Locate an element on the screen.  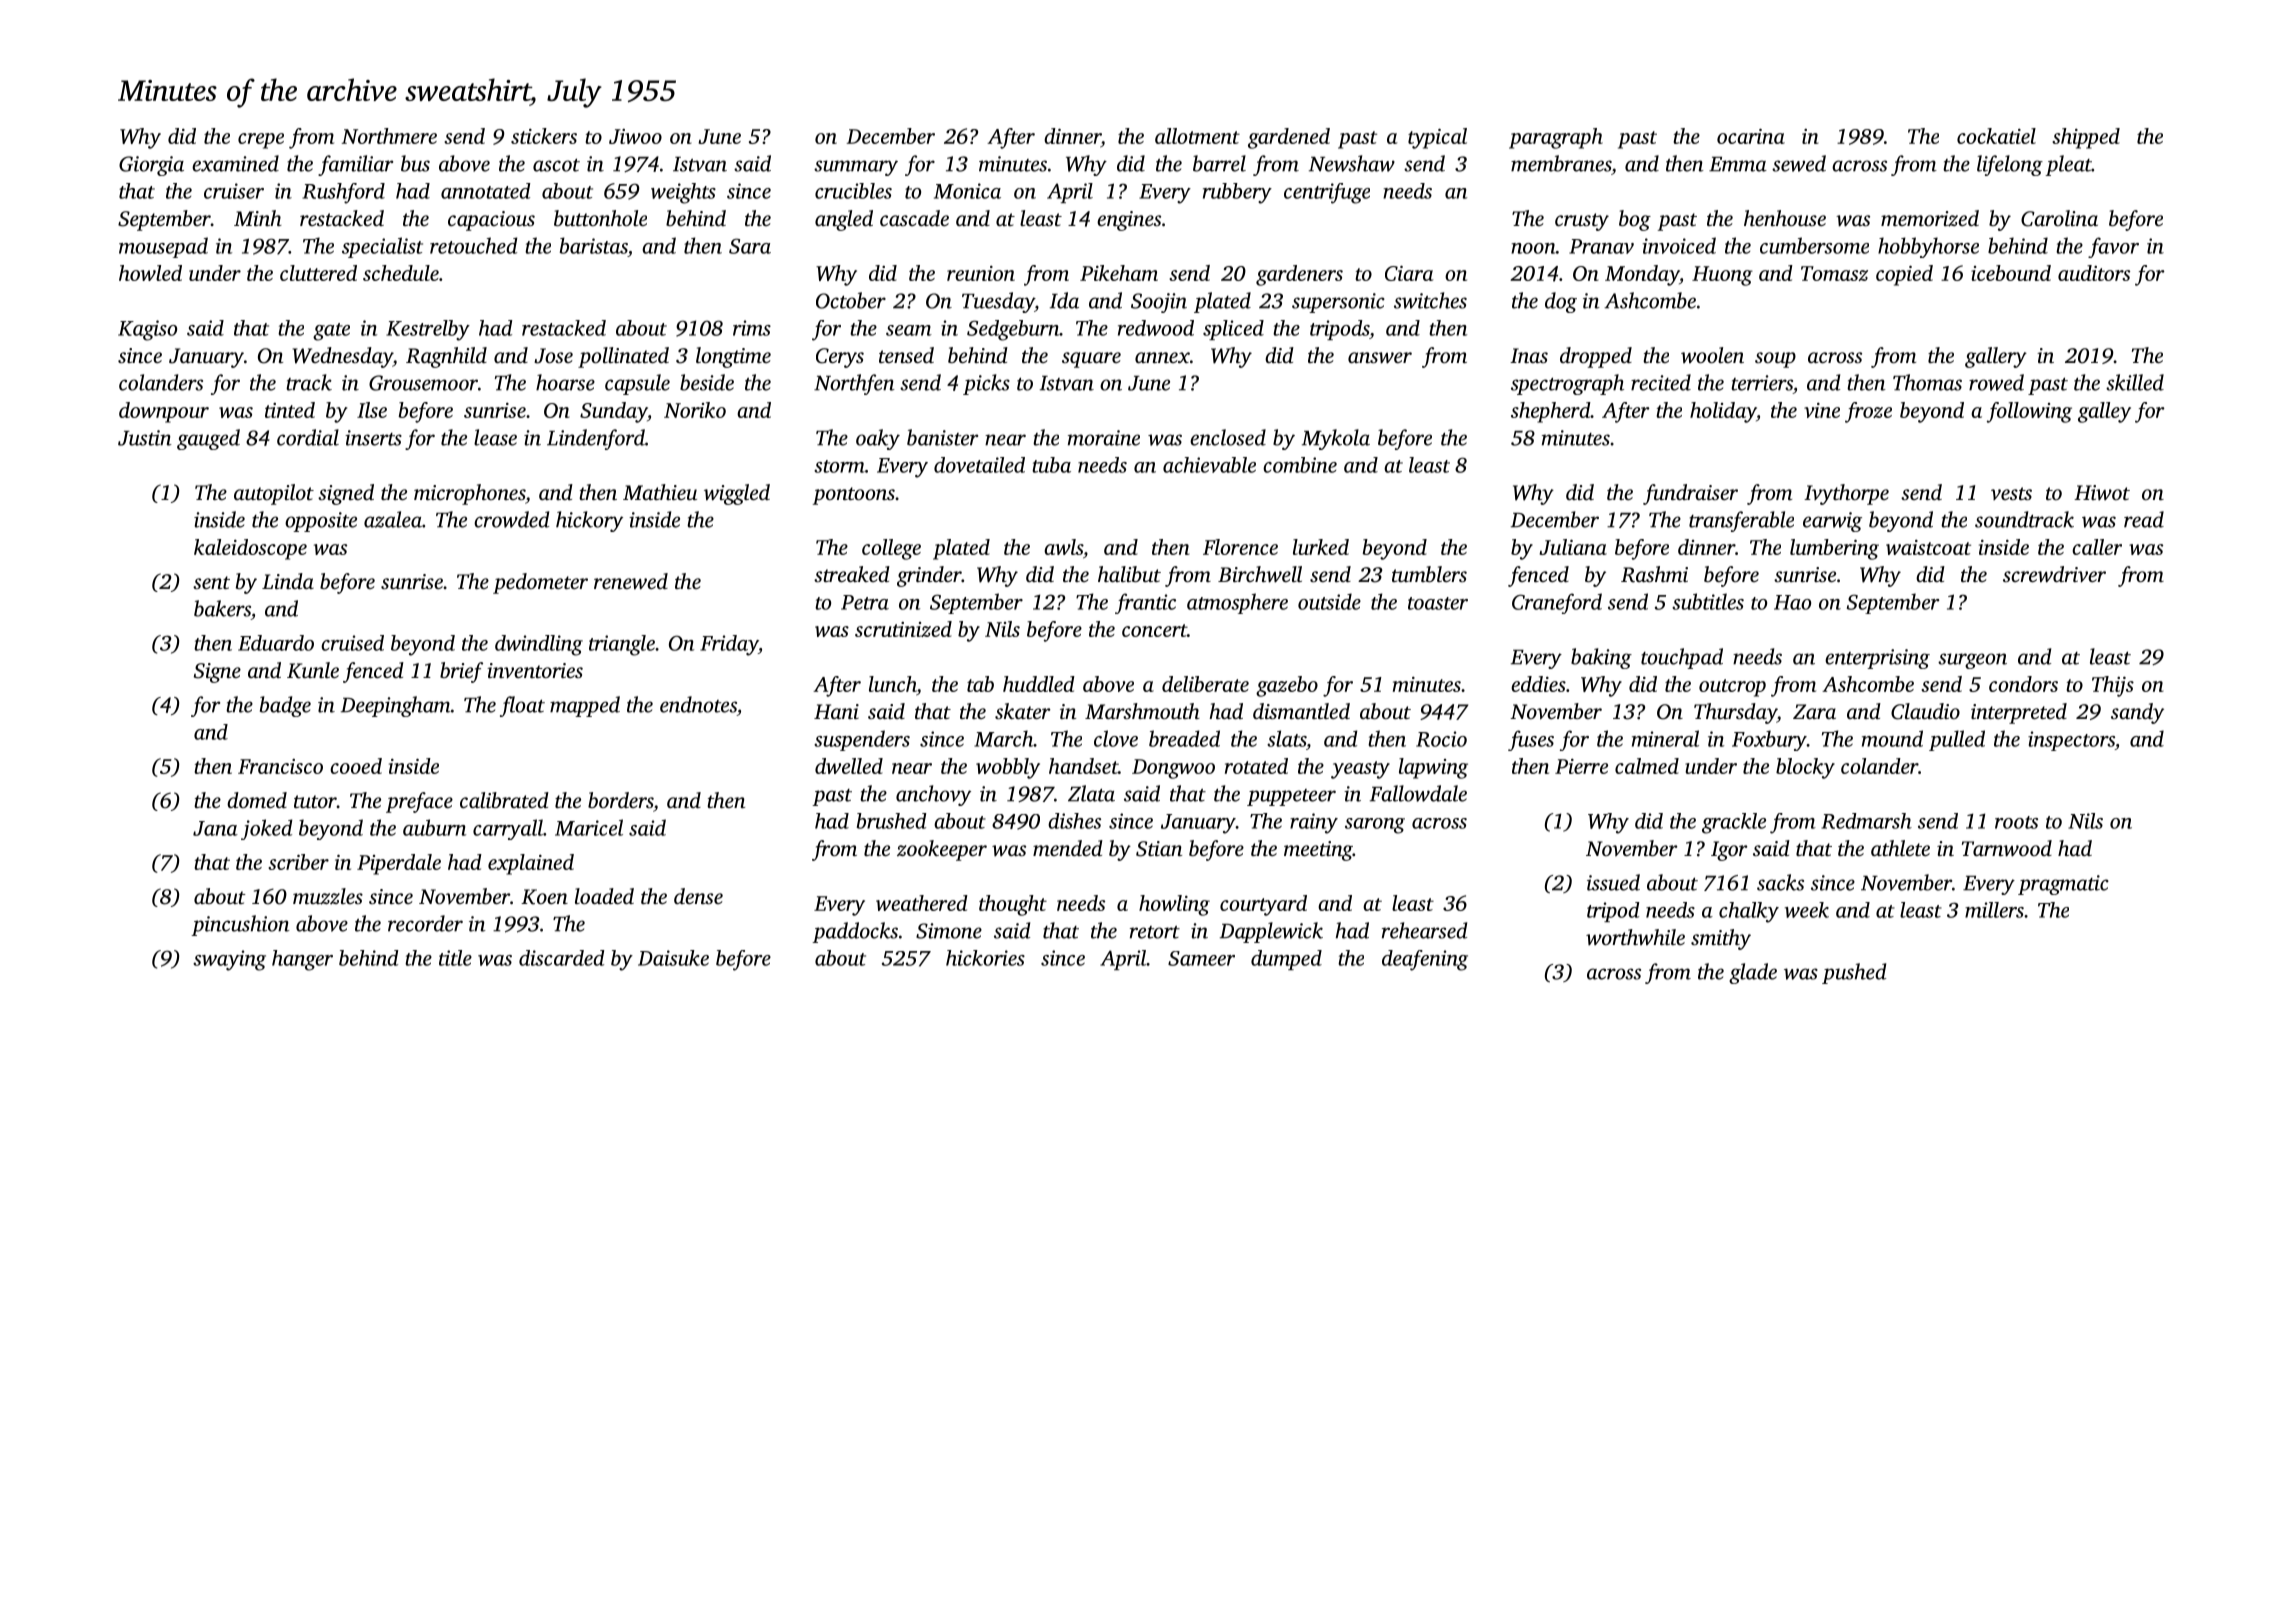
anchovy is located at coordinates (933, 795).
